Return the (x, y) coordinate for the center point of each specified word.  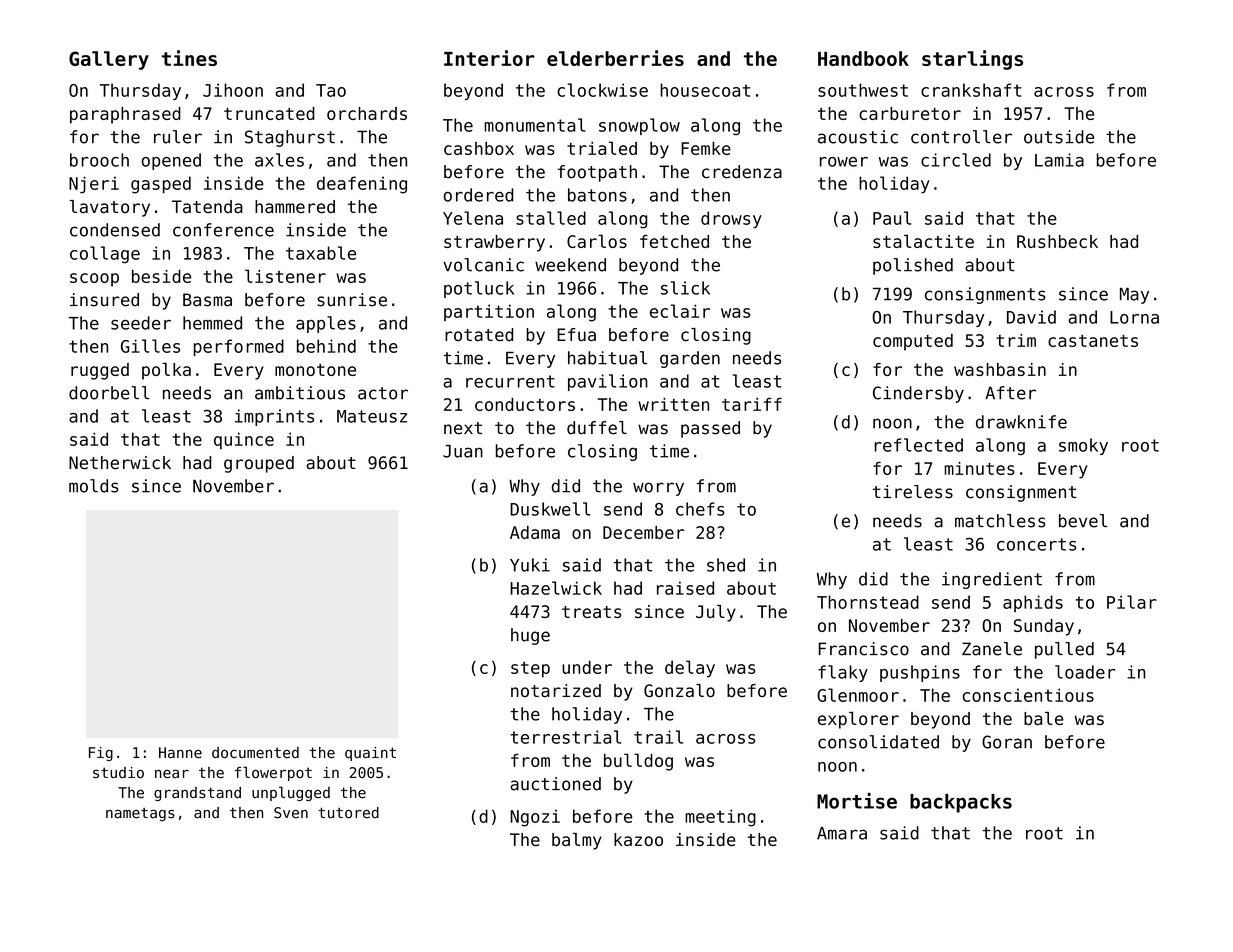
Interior (489, 58)
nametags (140, 815)
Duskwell (550, 509)
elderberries (615, 58)
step (530, 669)
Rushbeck (1057, 241)
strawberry (494, 243)
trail (658, 737)
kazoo (638, 839)
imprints (274, 417)
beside (161, 276)
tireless (913, 492)
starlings (972, 60)
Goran (1007, 742)
